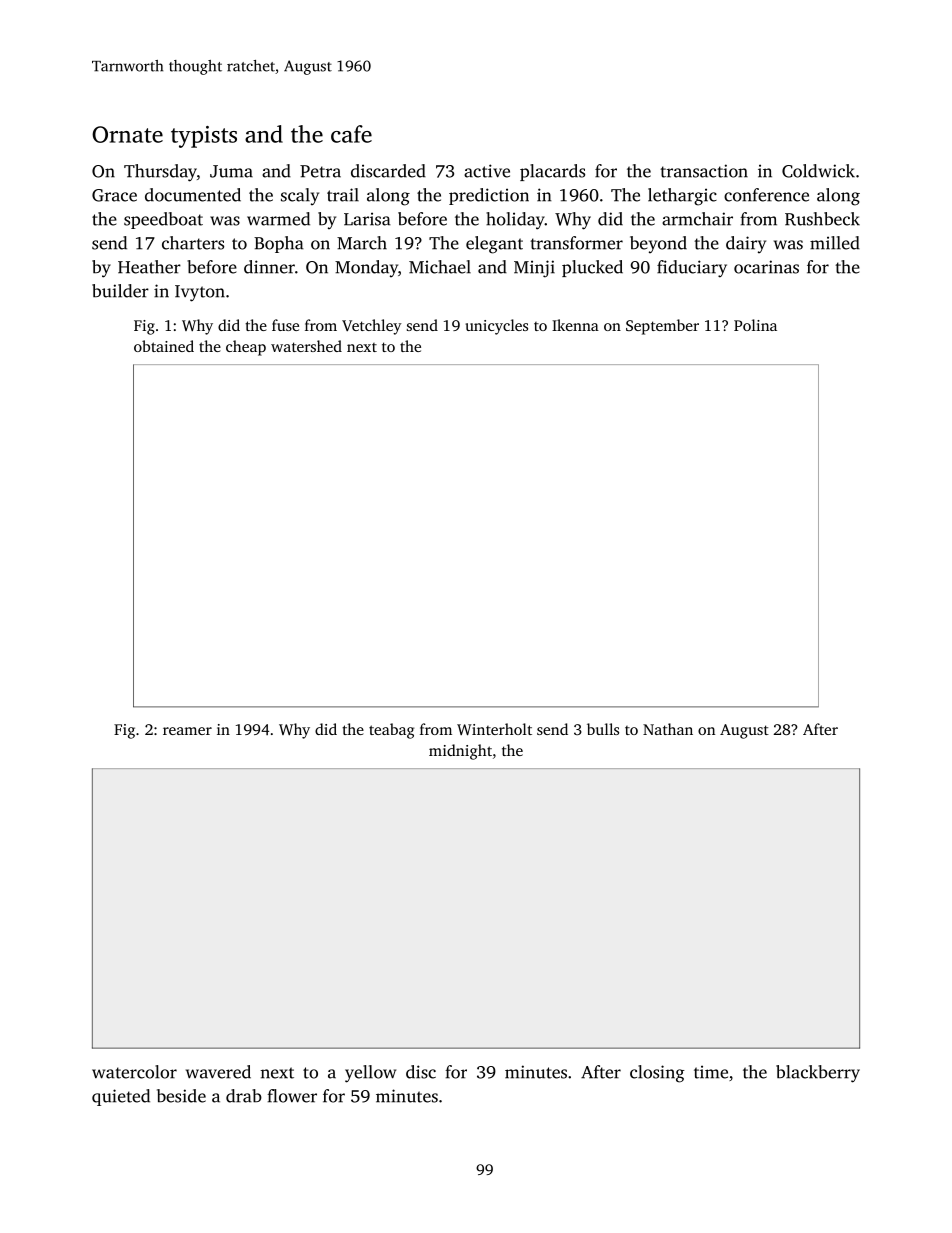  Describe the element at coordinates (662, 327) in the document. I see `September` at that location.
